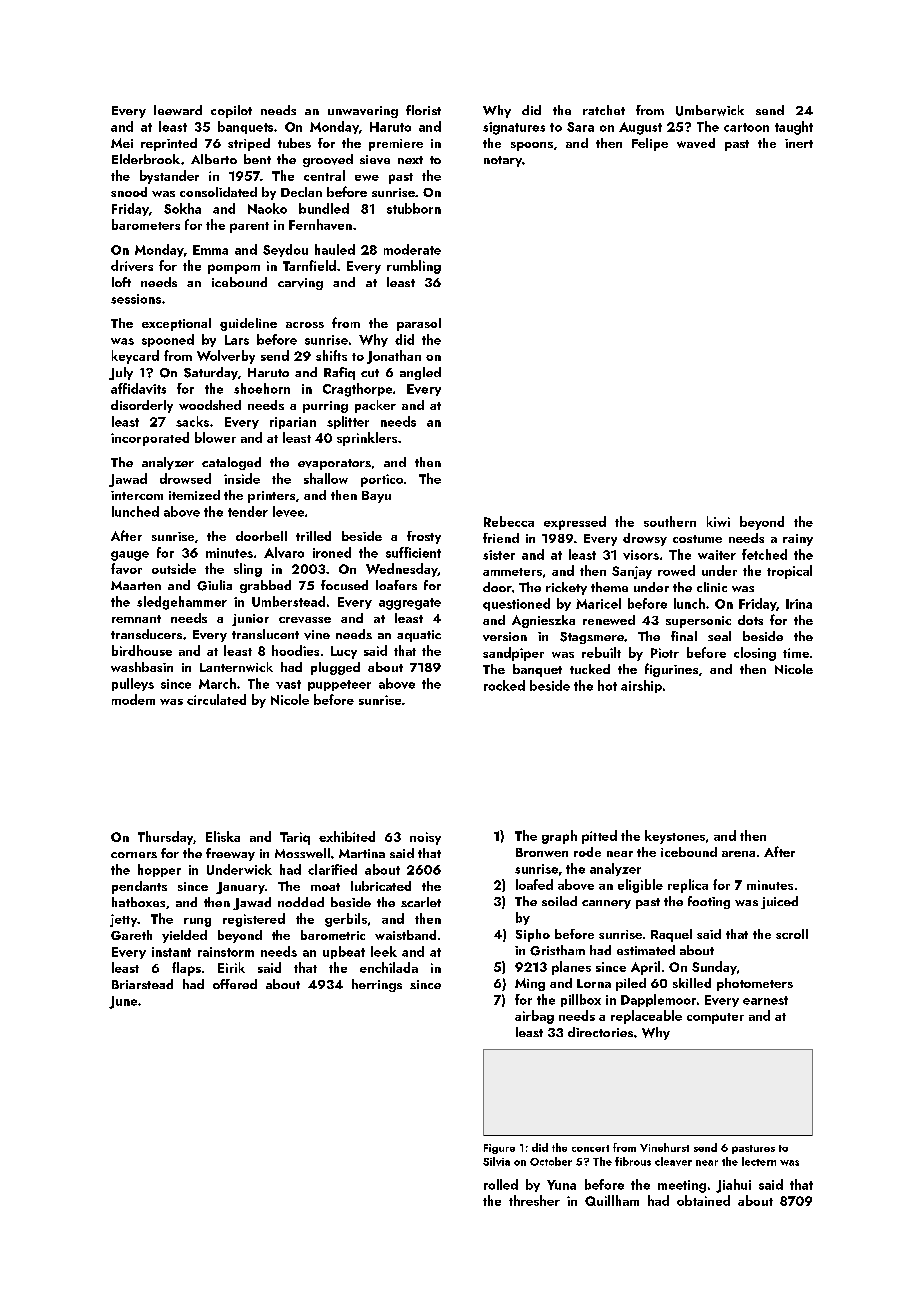 This screenshot has height=1308, width=924. What do you see at coordinates (136, 619) in the screenshot?
I see `remnant` at bounding box center [136, 619].
